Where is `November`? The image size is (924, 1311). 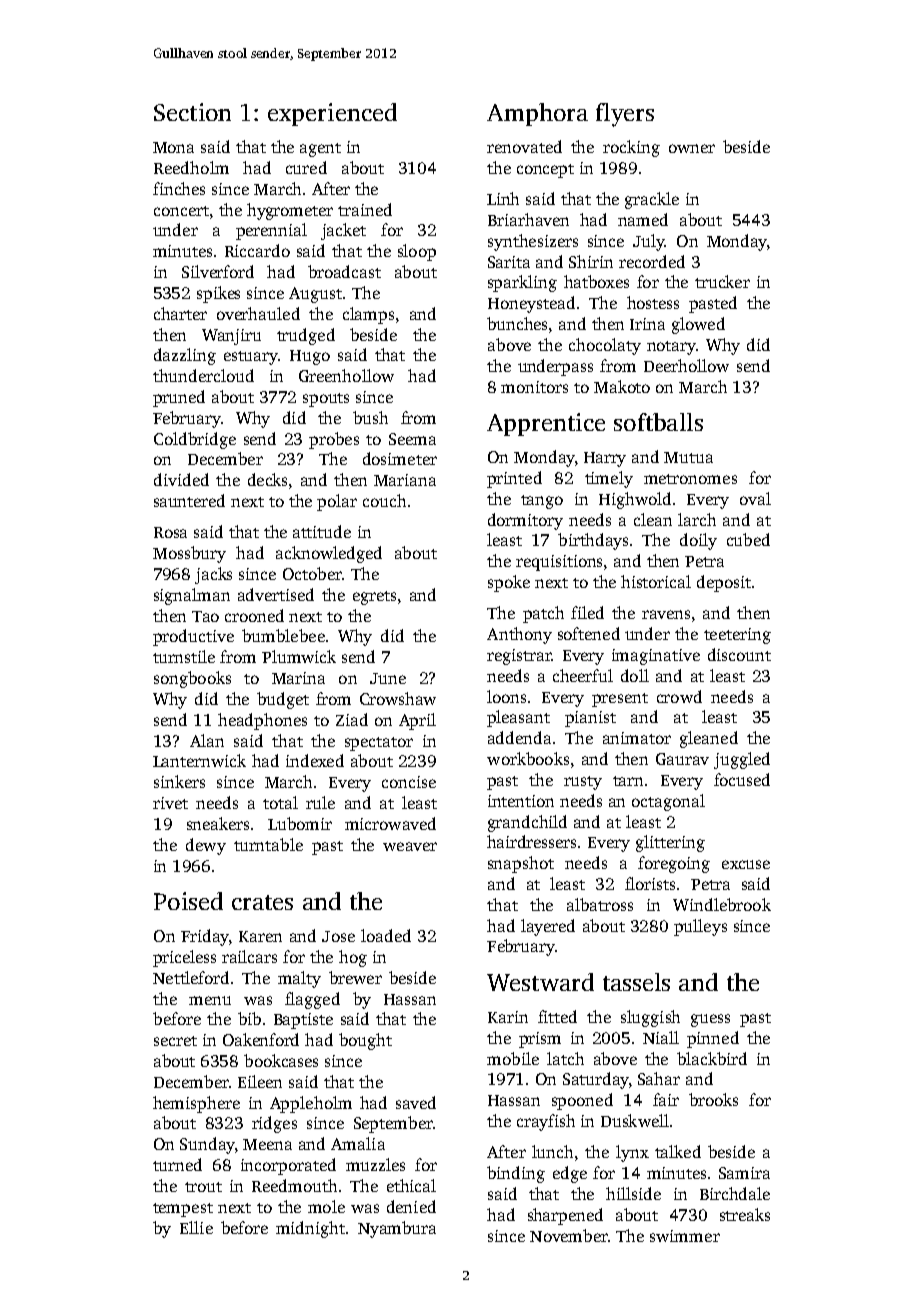 November is located at coordinates (569, 1235).
